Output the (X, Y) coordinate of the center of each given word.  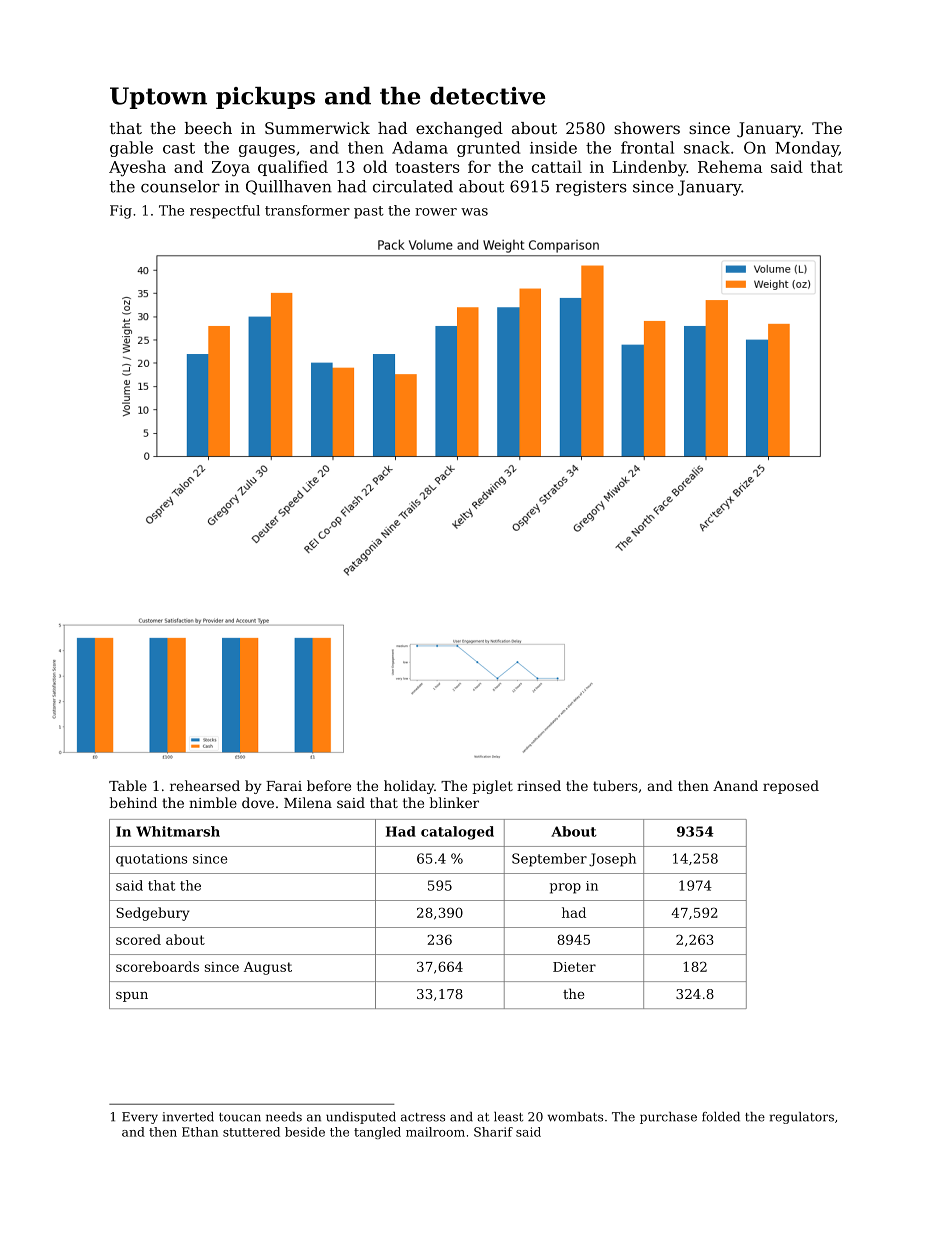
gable (131, 149)
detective (487, 96)
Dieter (574, 967)
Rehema (730, 166)
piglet (492, 787)
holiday (409, 787)
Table (128, 785)
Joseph (612, 860)
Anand (735, 785)
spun (132, 997)
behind (133, 802)
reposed (791, 787)
